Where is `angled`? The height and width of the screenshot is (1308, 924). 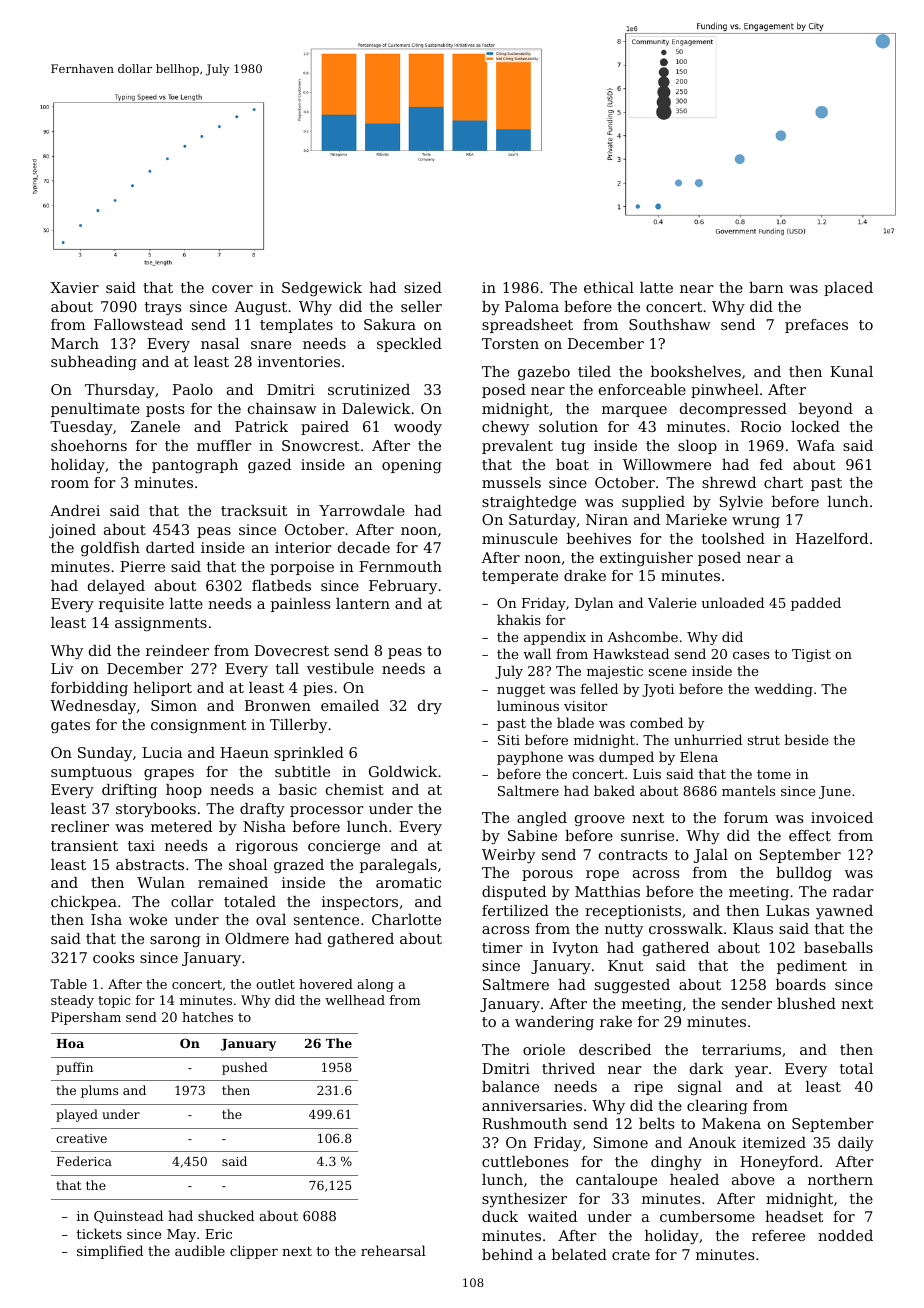 angled is located at coordinates (542, 819).
